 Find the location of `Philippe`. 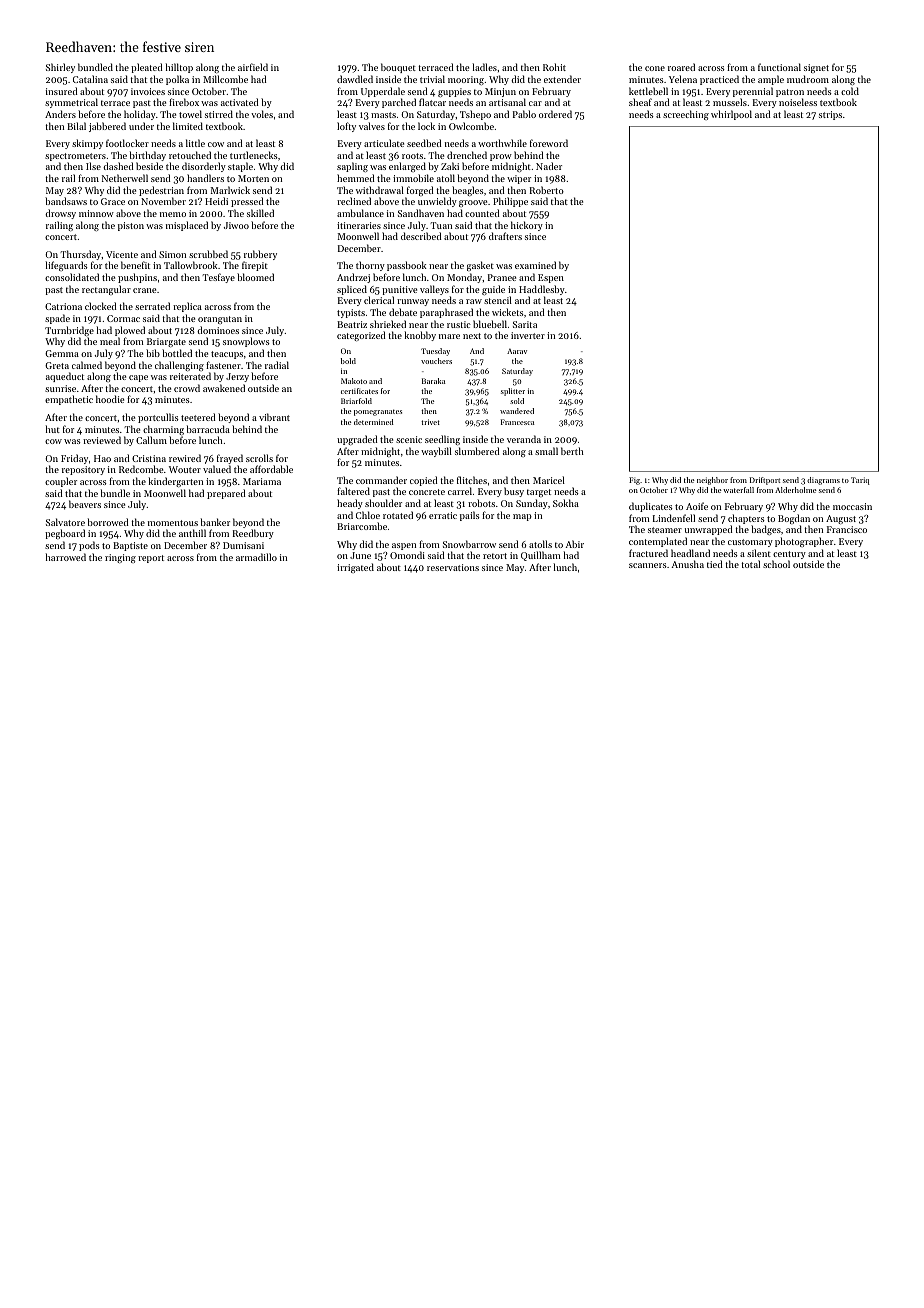

Philippe is located at coordinates (510, 202).
